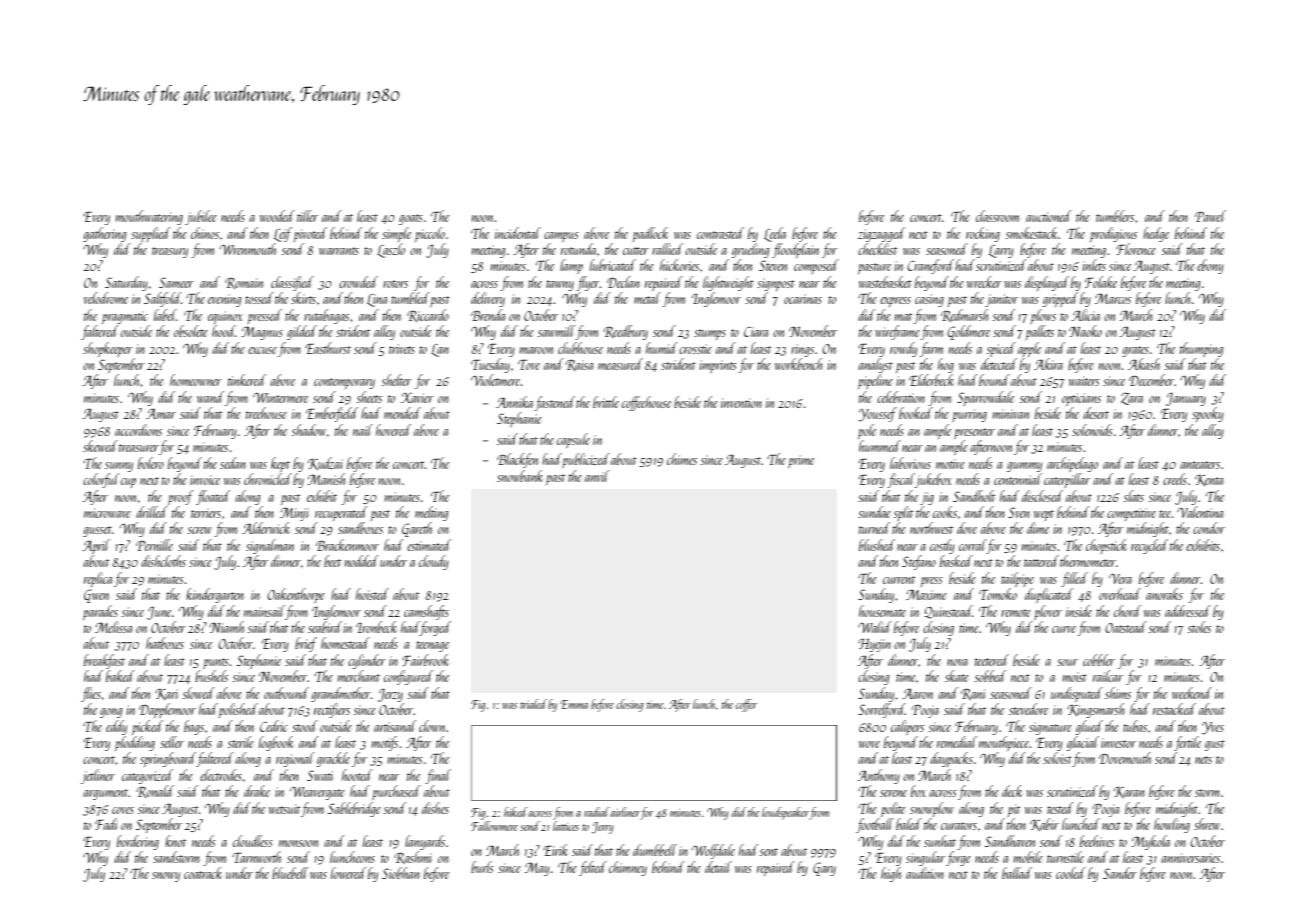 The width and height of the image is (1308, 924). I want to click on Tove, so click(529, 365).
